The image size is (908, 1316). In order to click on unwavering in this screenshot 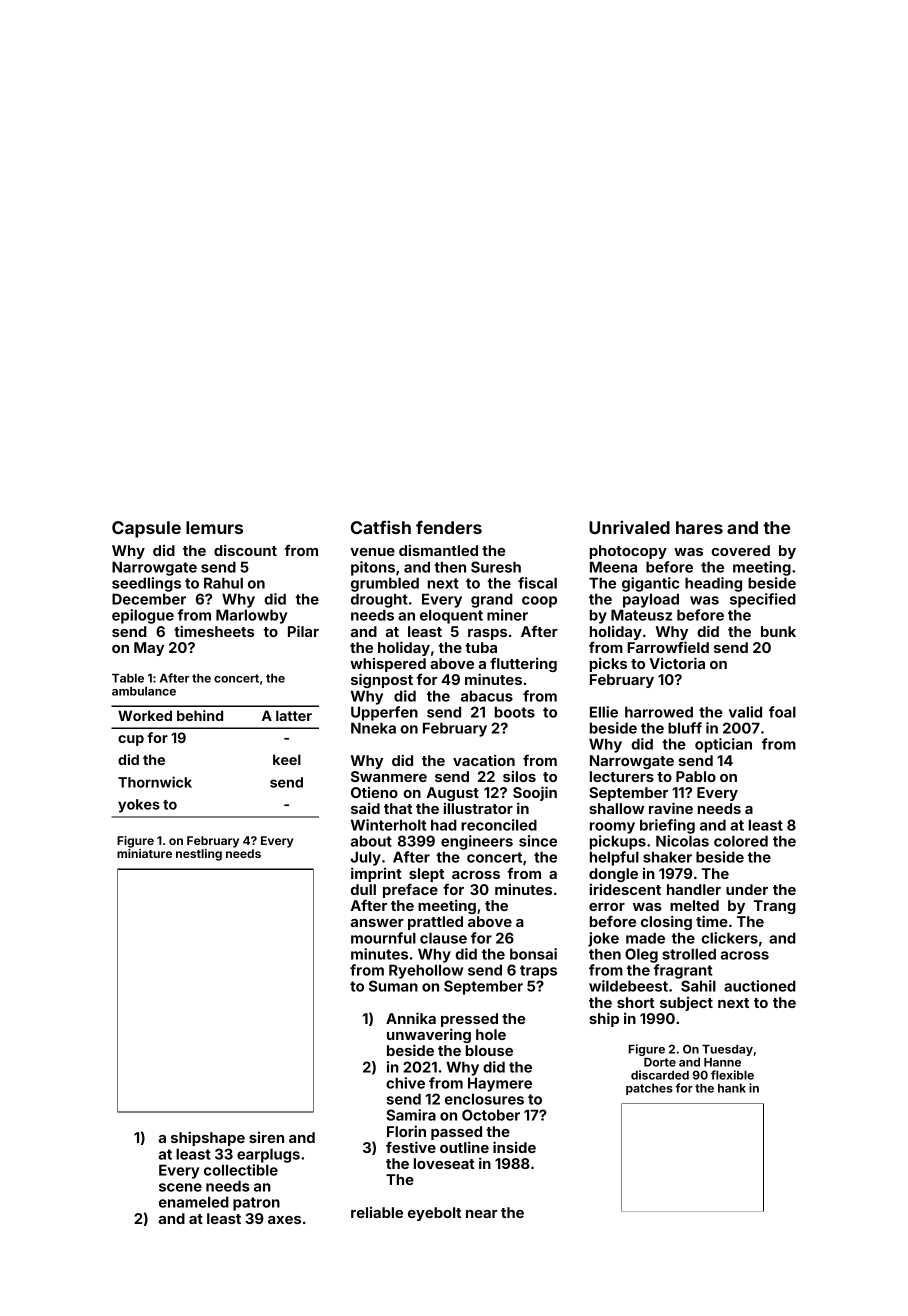, I will do `click(429, 1035)`.
